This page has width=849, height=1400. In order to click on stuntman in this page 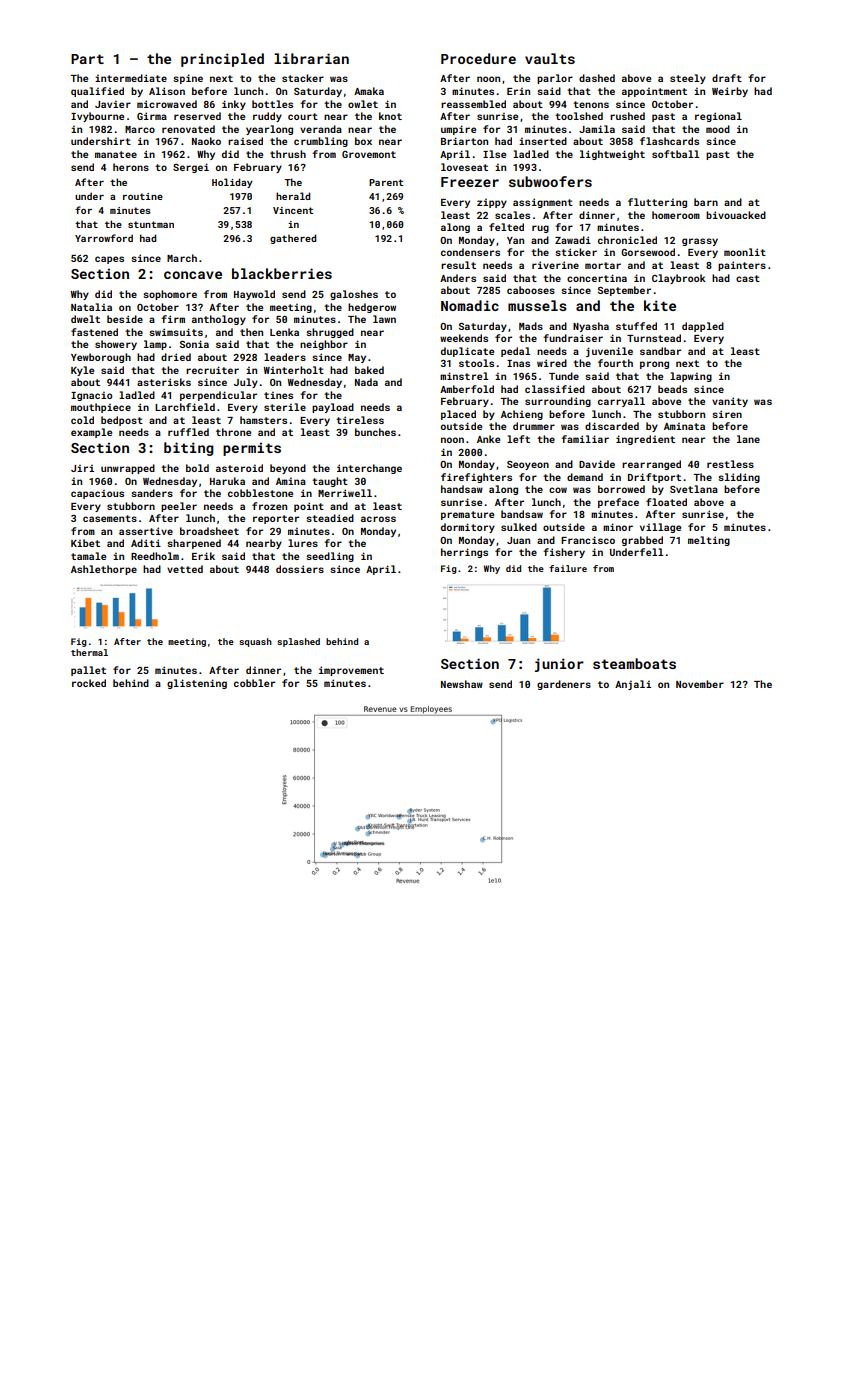, I will do `click(151, 224)`.
